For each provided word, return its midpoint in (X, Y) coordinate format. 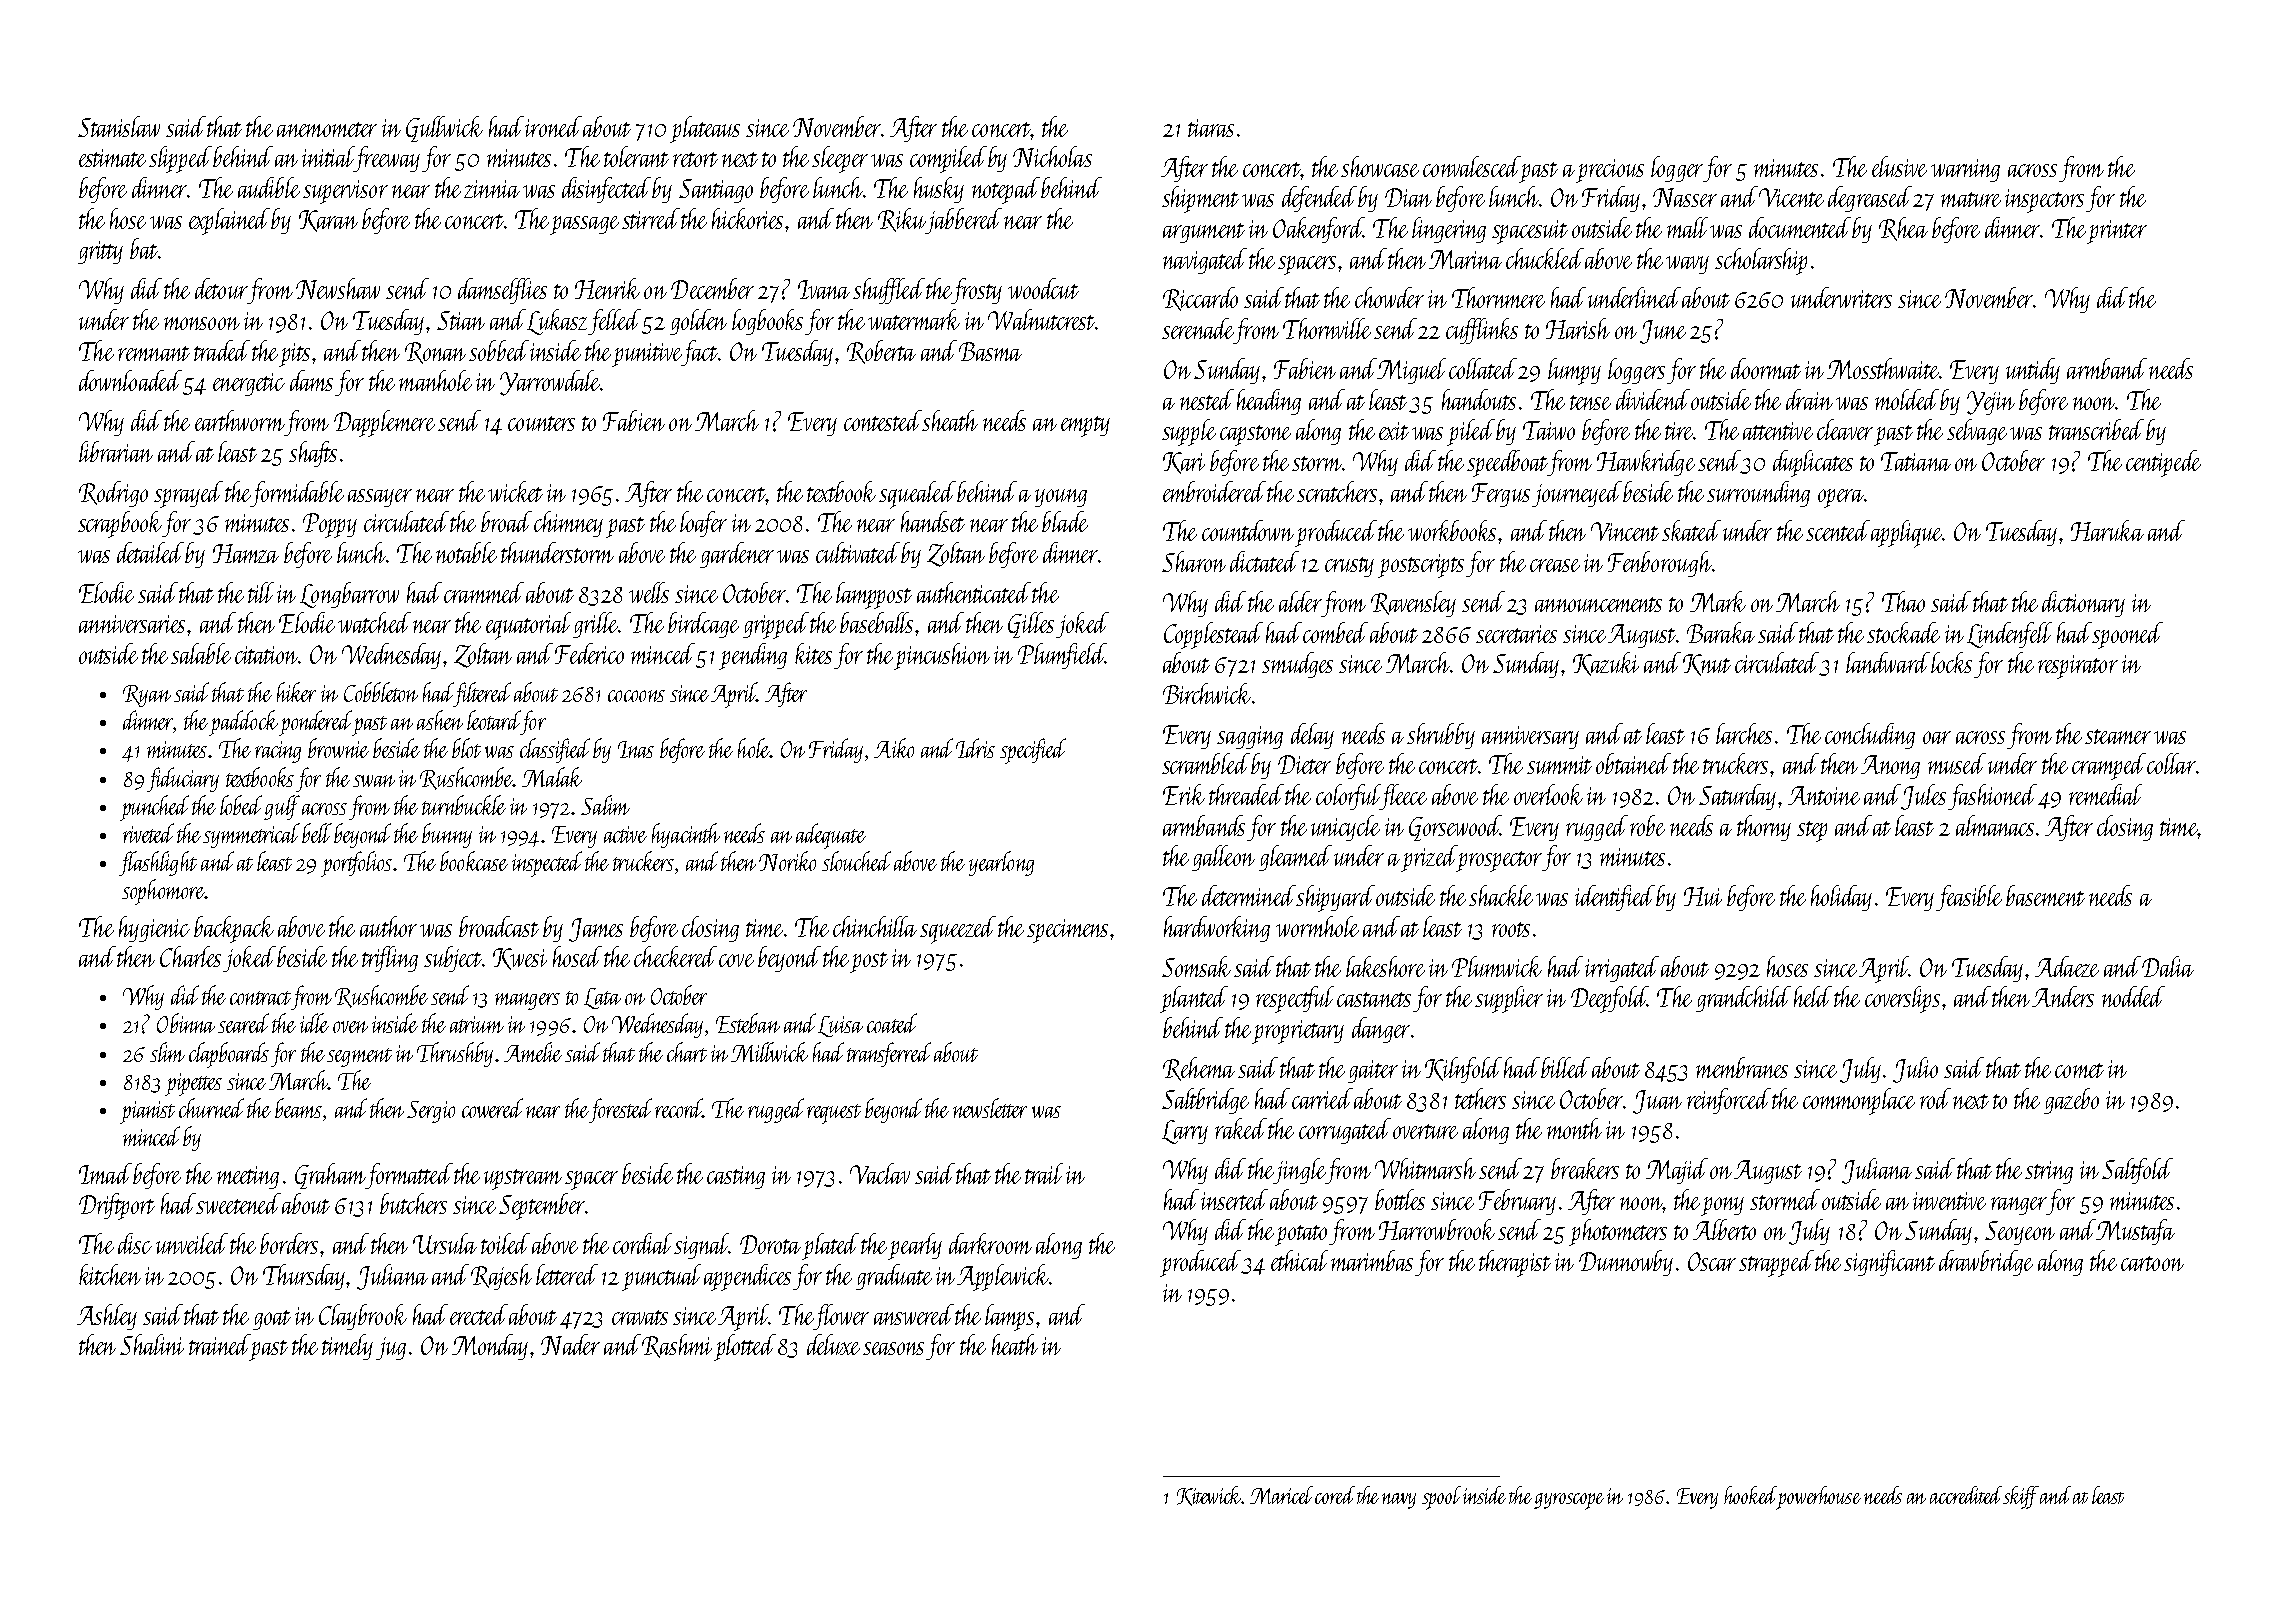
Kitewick (1209, 1496)
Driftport (117, 1206)
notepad (1006, 190)
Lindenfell (2009, 635)
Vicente (1791, 197)
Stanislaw (119, 126)
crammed (484, 592)
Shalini (152, 1344)
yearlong (1001, 863)
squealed (917, 495)
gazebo (2071, 1101)
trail (1044, 1173)
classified (555, 750)
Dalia (2168, 966)
